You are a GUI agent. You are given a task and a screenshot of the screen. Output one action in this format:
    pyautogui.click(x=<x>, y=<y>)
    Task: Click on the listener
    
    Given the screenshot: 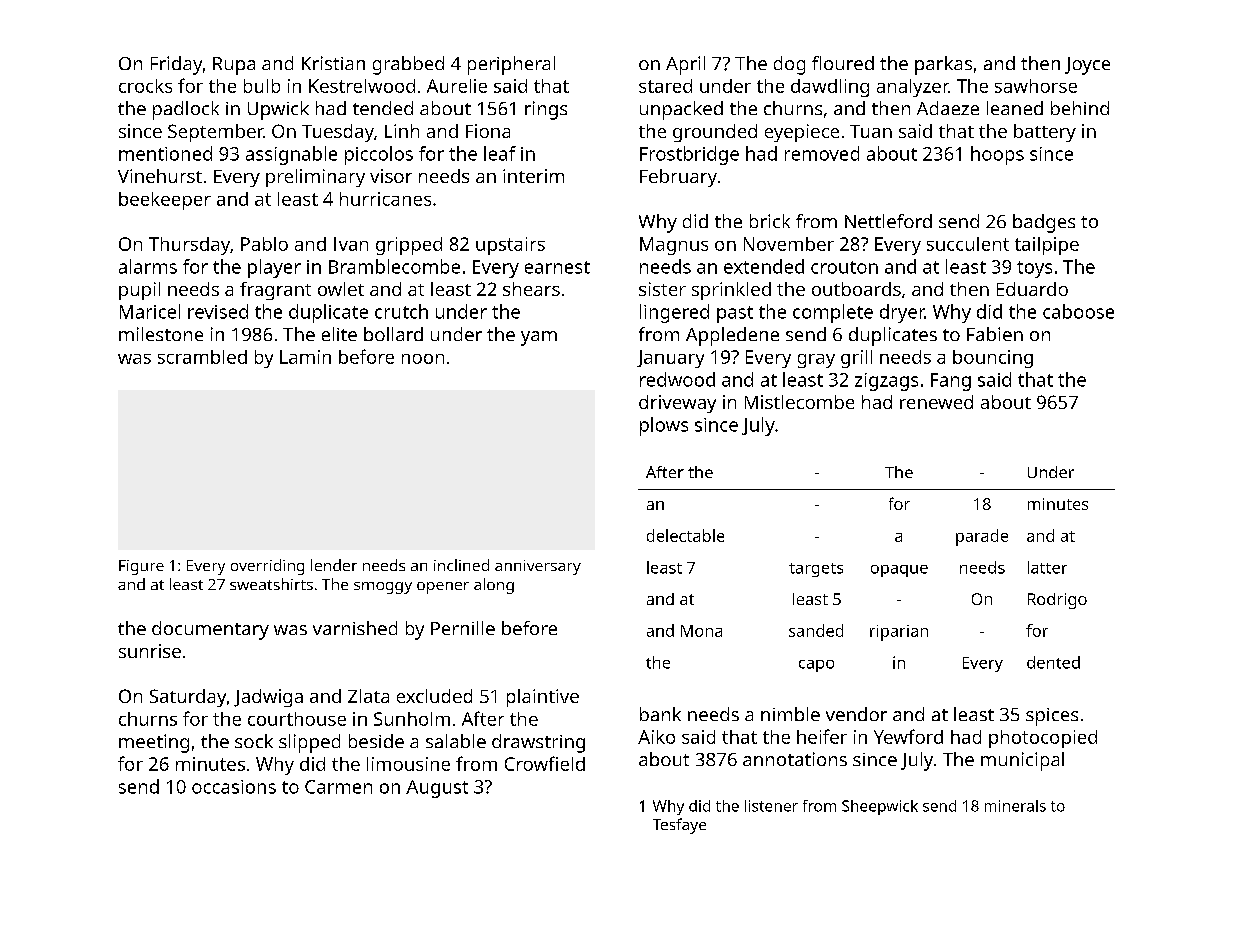 What is the action you would take?
    pyautogui.click(x=771, y=806)
